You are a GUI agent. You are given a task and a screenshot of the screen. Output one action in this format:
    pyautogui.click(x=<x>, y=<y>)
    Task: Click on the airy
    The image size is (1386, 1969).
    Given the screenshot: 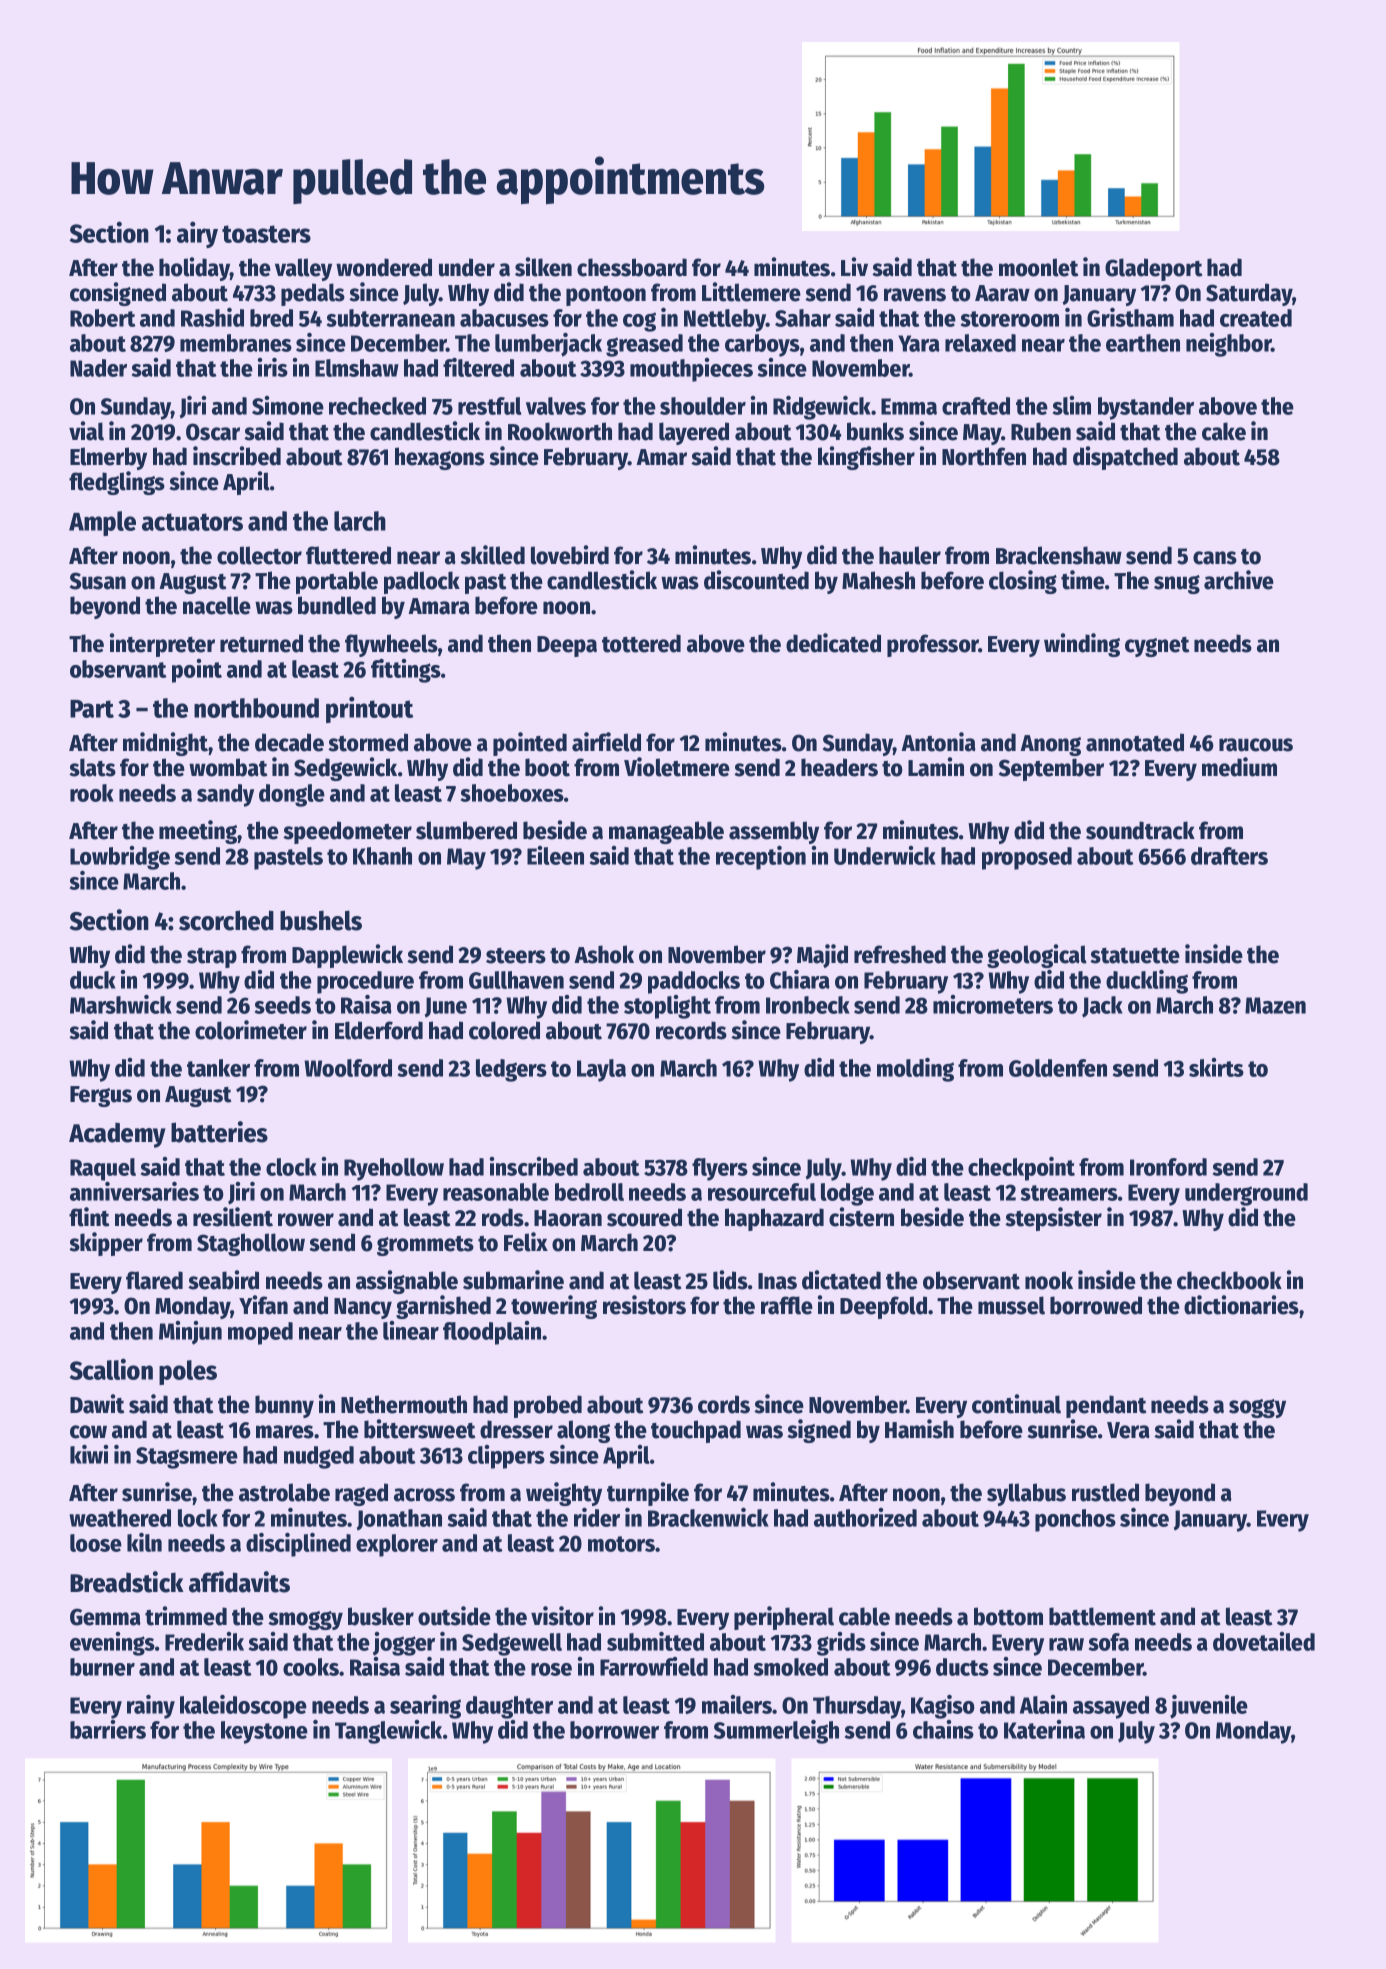 What is the action you would take?
    pyautogui.click(x=197, y=234)
